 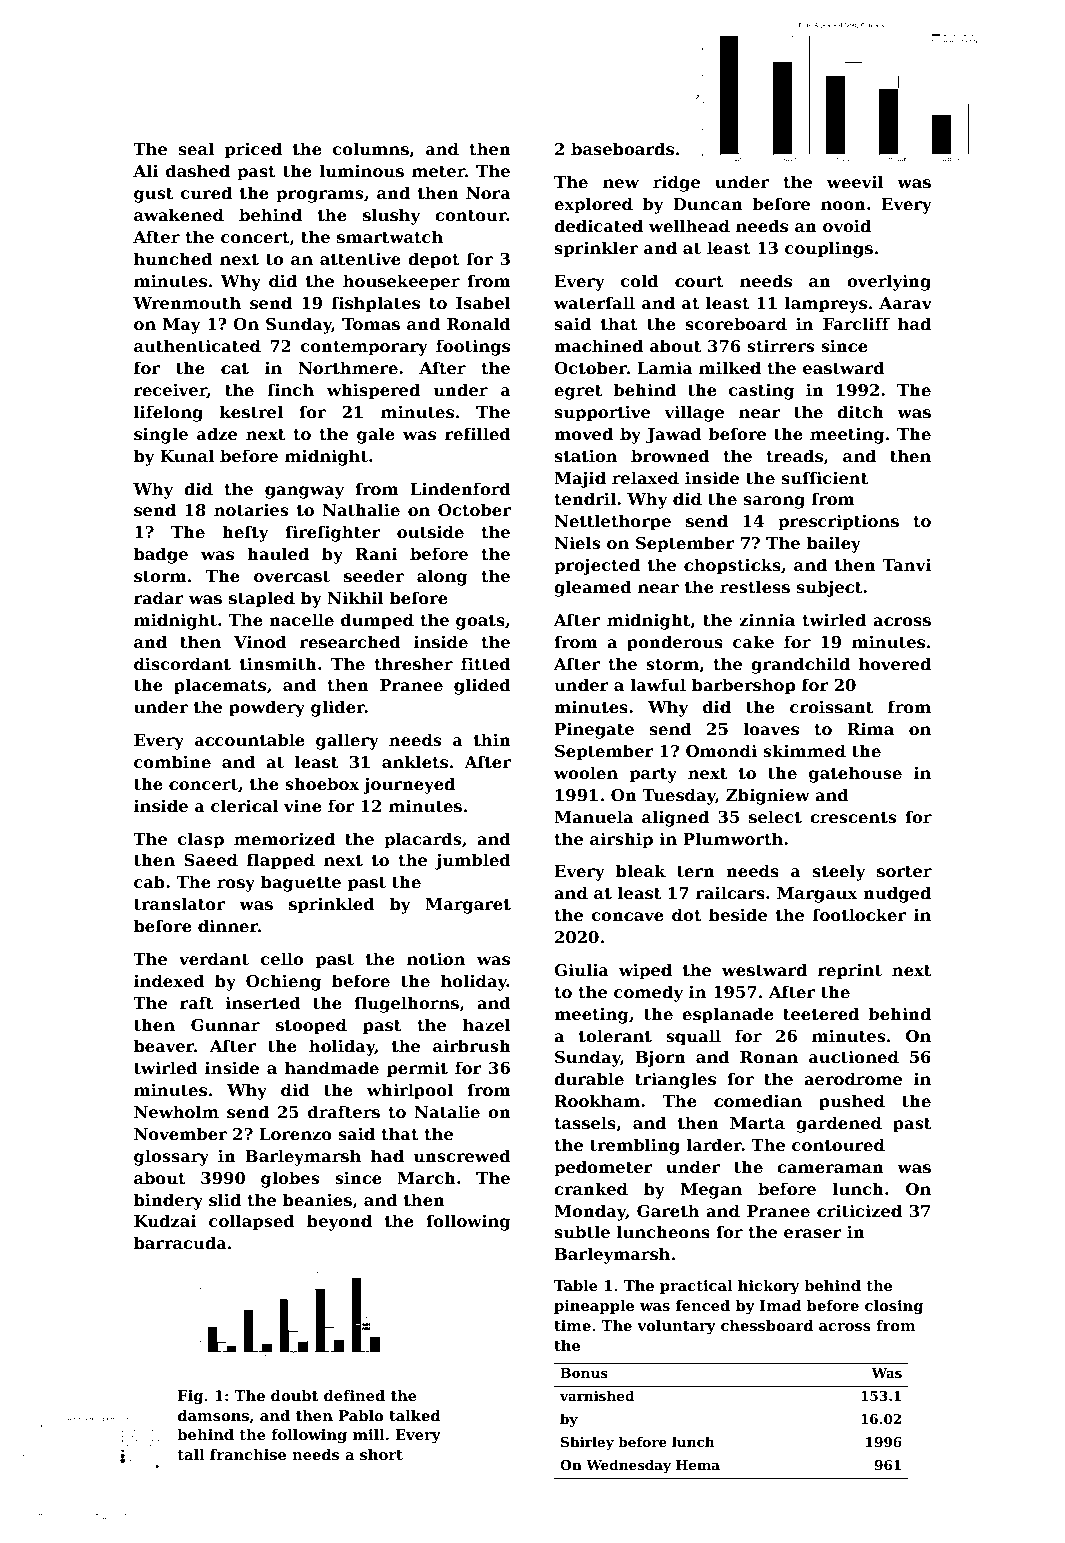 What do you see at coordinates (622, 148) in the screenshot?
I see `baseboards` at bounding box center [622, 148].
